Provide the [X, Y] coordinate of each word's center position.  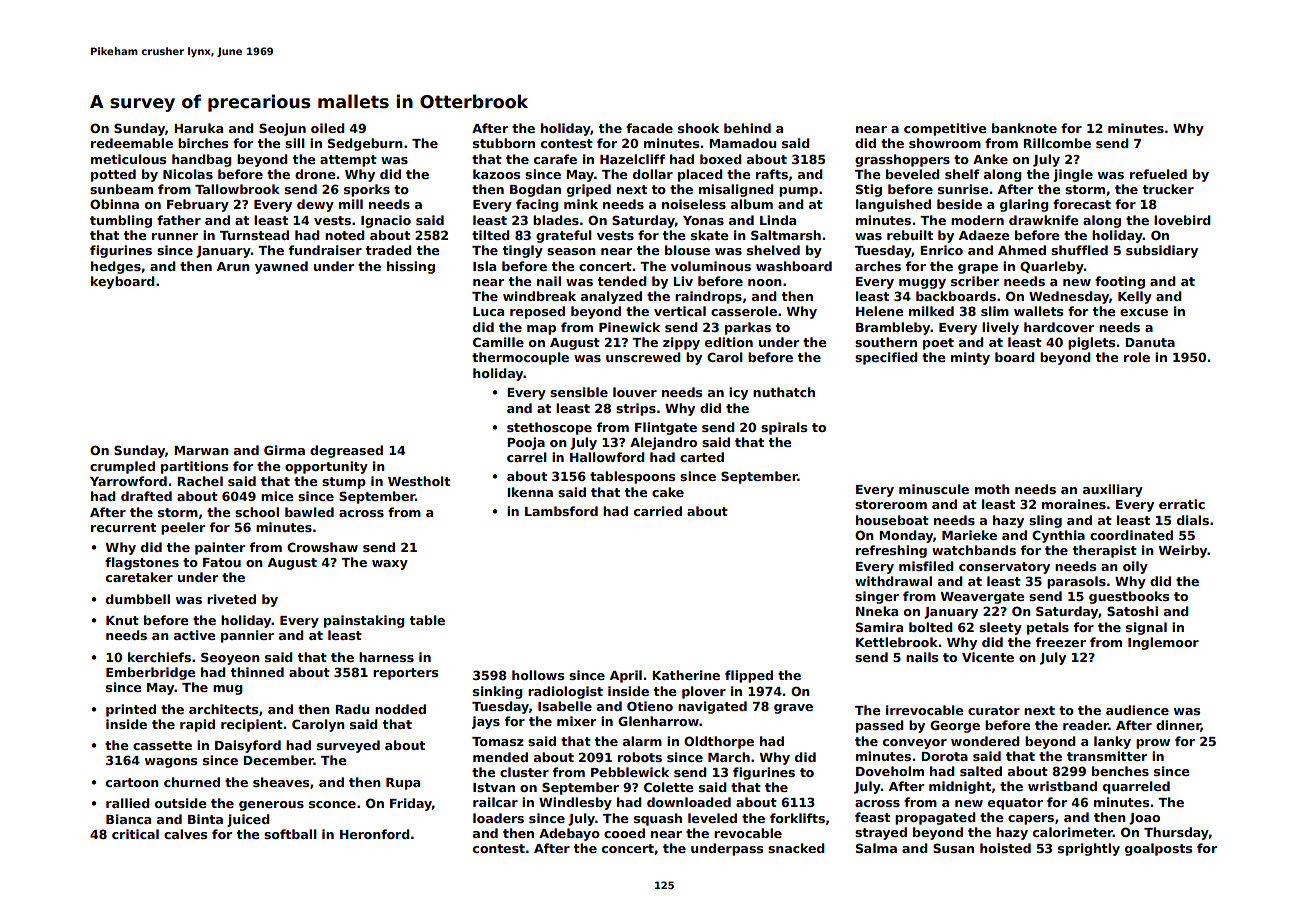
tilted [491, 235]
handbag [202, 160]
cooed [624, 833]
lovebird [1182, 220]
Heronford [375, 834]
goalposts [1158, 849]
